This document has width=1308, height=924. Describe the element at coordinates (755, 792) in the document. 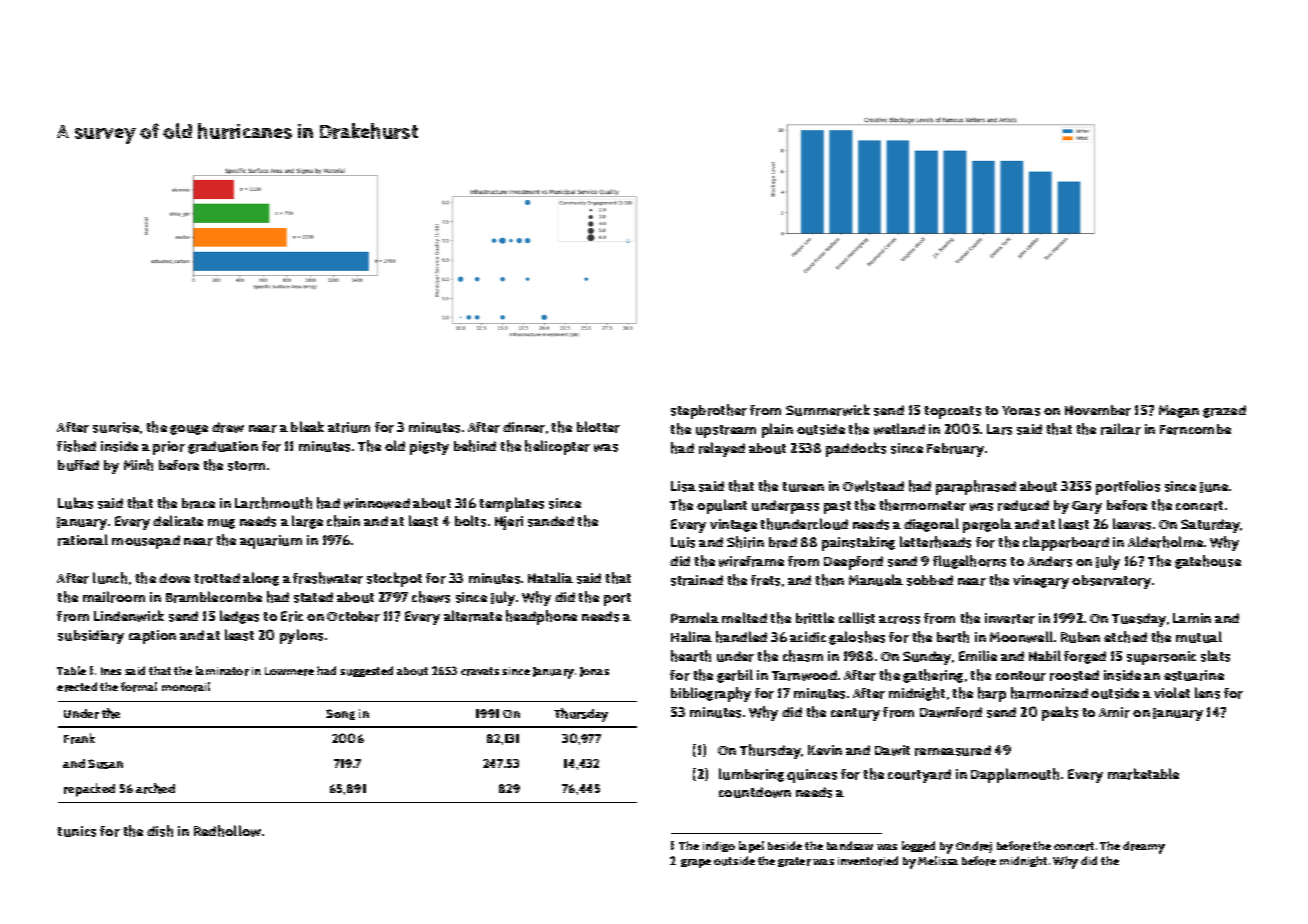

I see `countdown` at that location.
